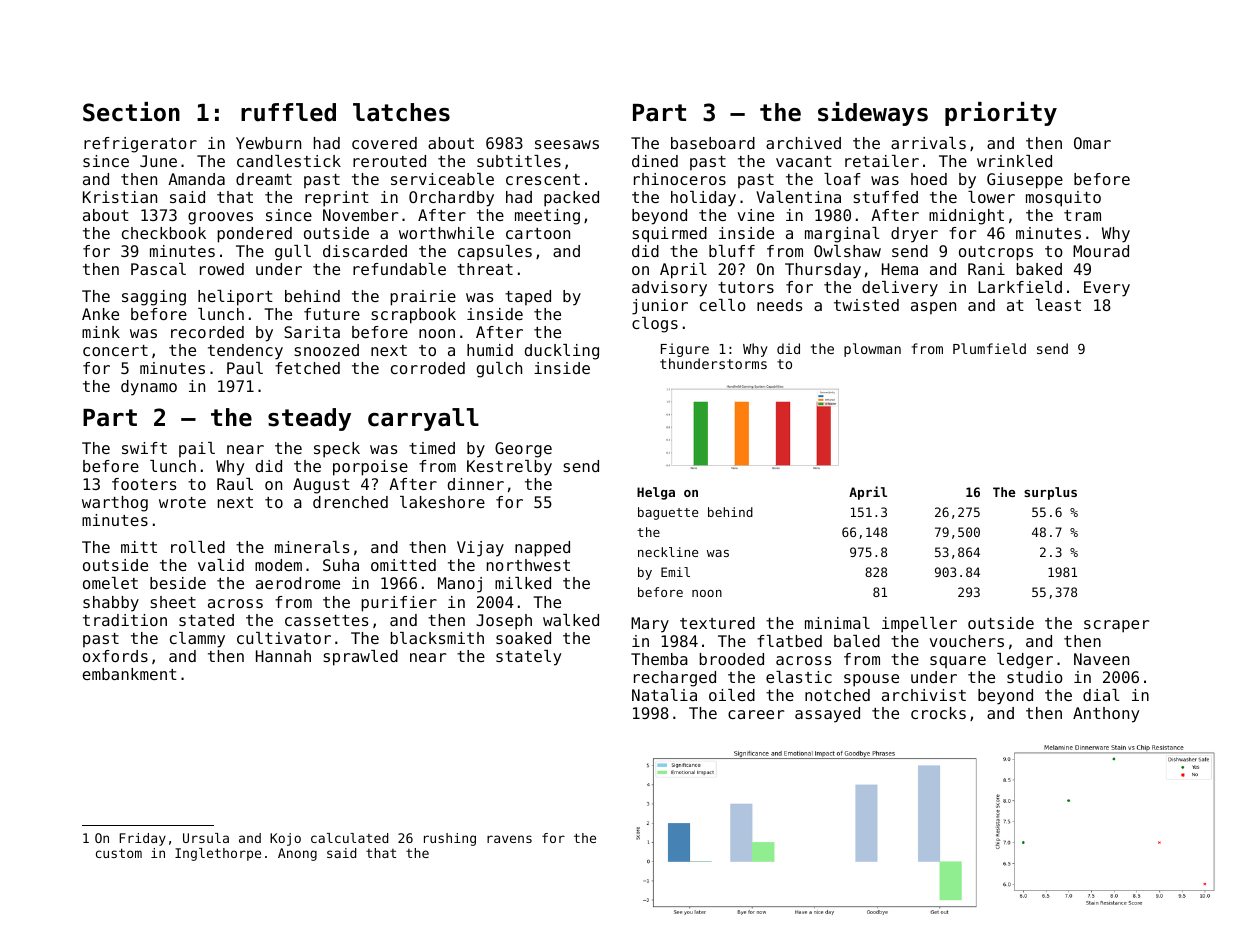 This image has height=952, width=1233. Describe the element at coordinates (571, 620) in the image. I see `walked` at that location.
